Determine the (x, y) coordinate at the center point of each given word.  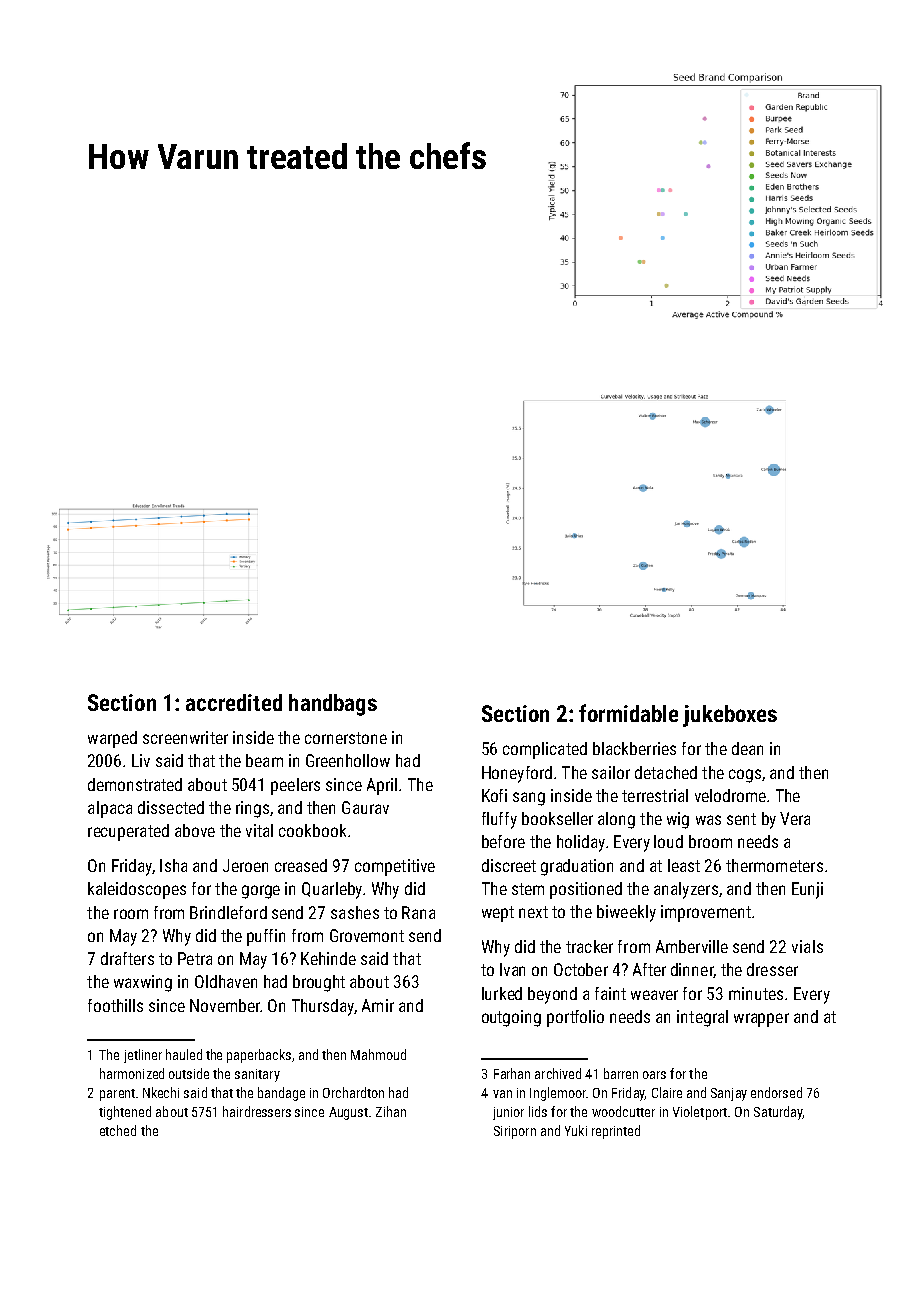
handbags (333, 705)
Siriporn (515, 1132)
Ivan (512, 969)
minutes (756, 993)
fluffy (499, 820)
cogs (745, 776)
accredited (234, 702)
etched (118, 1130)
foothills (115, 1005)
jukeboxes (730, 716)
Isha (173, 865)
